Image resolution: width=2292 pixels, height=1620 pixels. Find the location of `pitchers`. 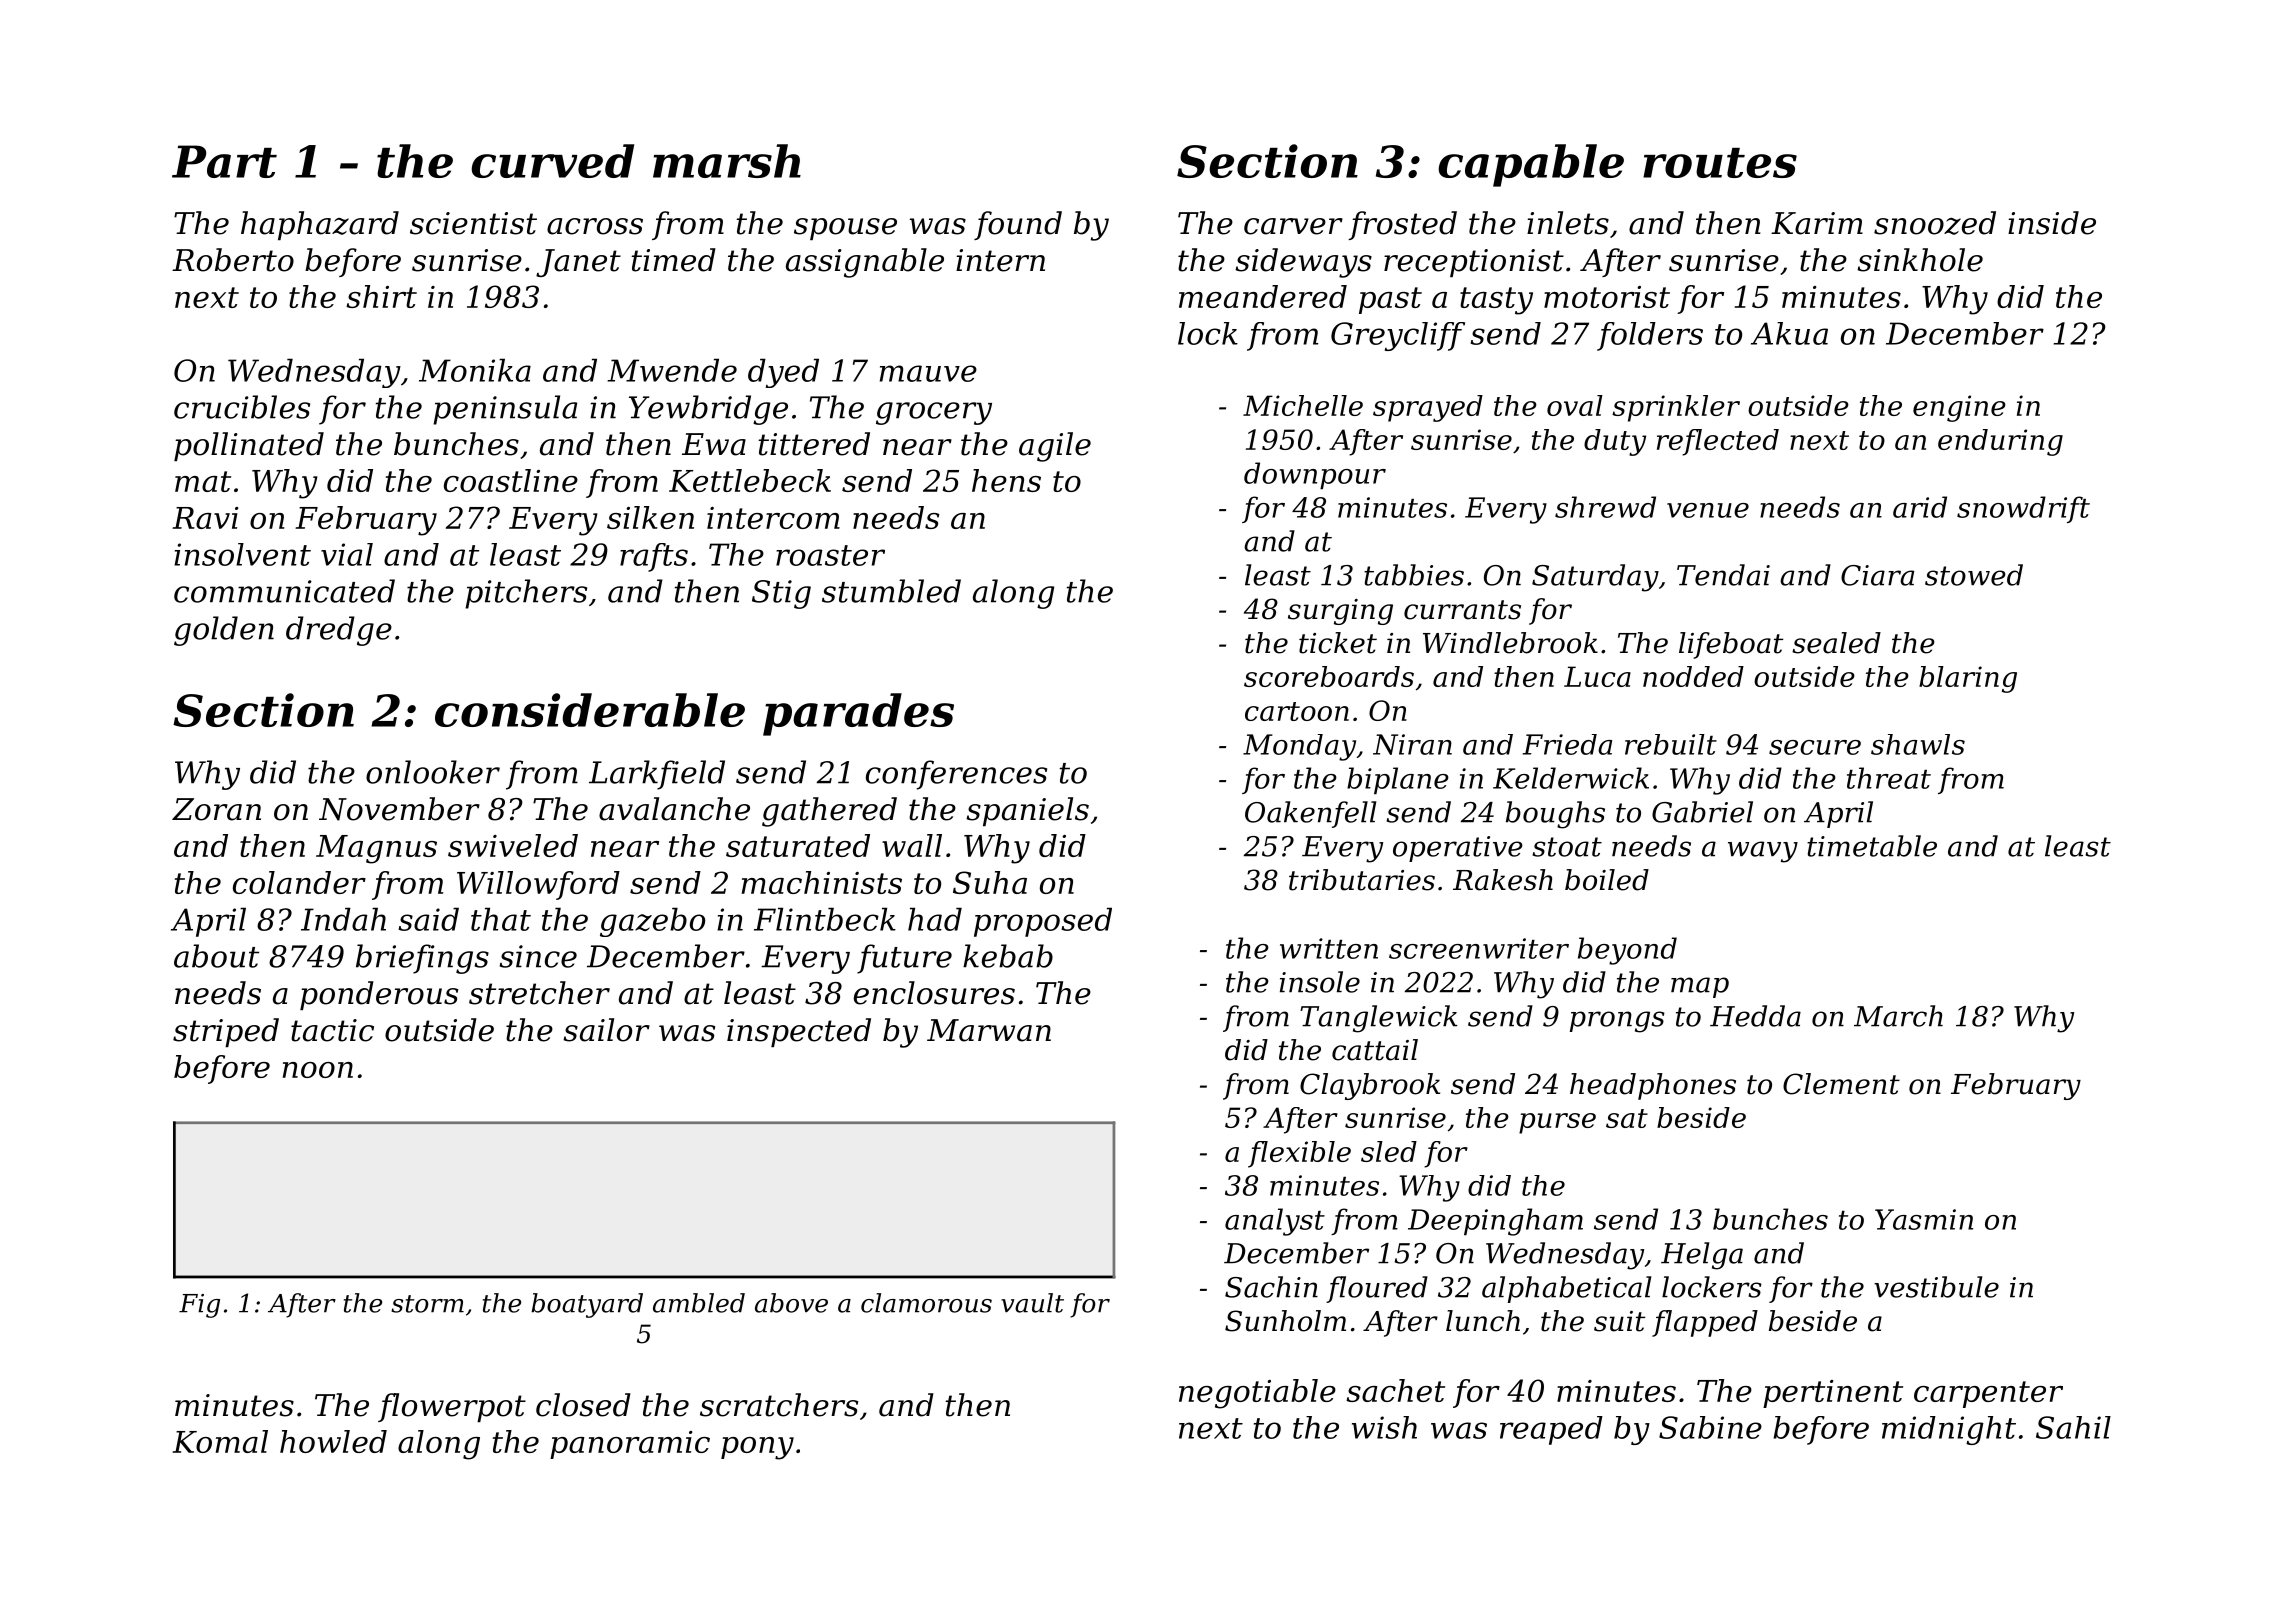

pitchers is located at coordinates (526, 594).
